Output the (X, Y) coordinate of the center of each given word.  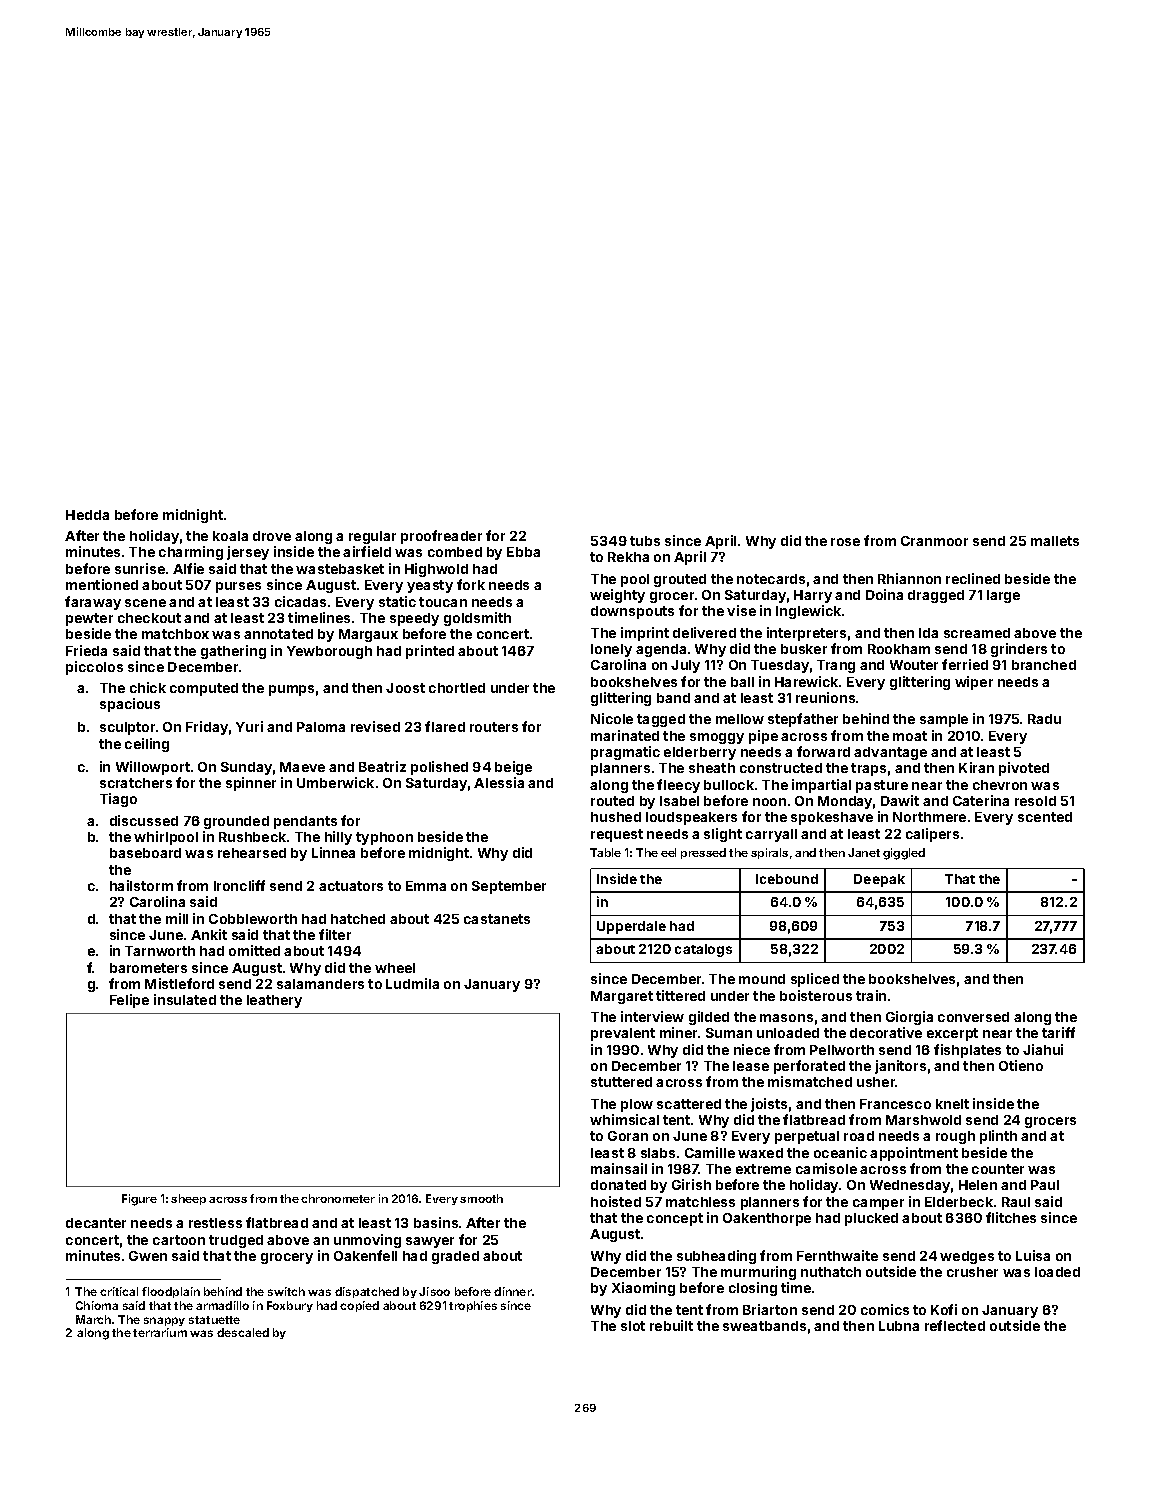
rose (845, 542)
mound (762, 979)
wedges (967, 1257)
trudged (236, 1241)
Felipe (129, 1001)
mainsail (619, 1168)
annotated (278, 634)
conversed (973, 1017)
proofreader (441, 537)
